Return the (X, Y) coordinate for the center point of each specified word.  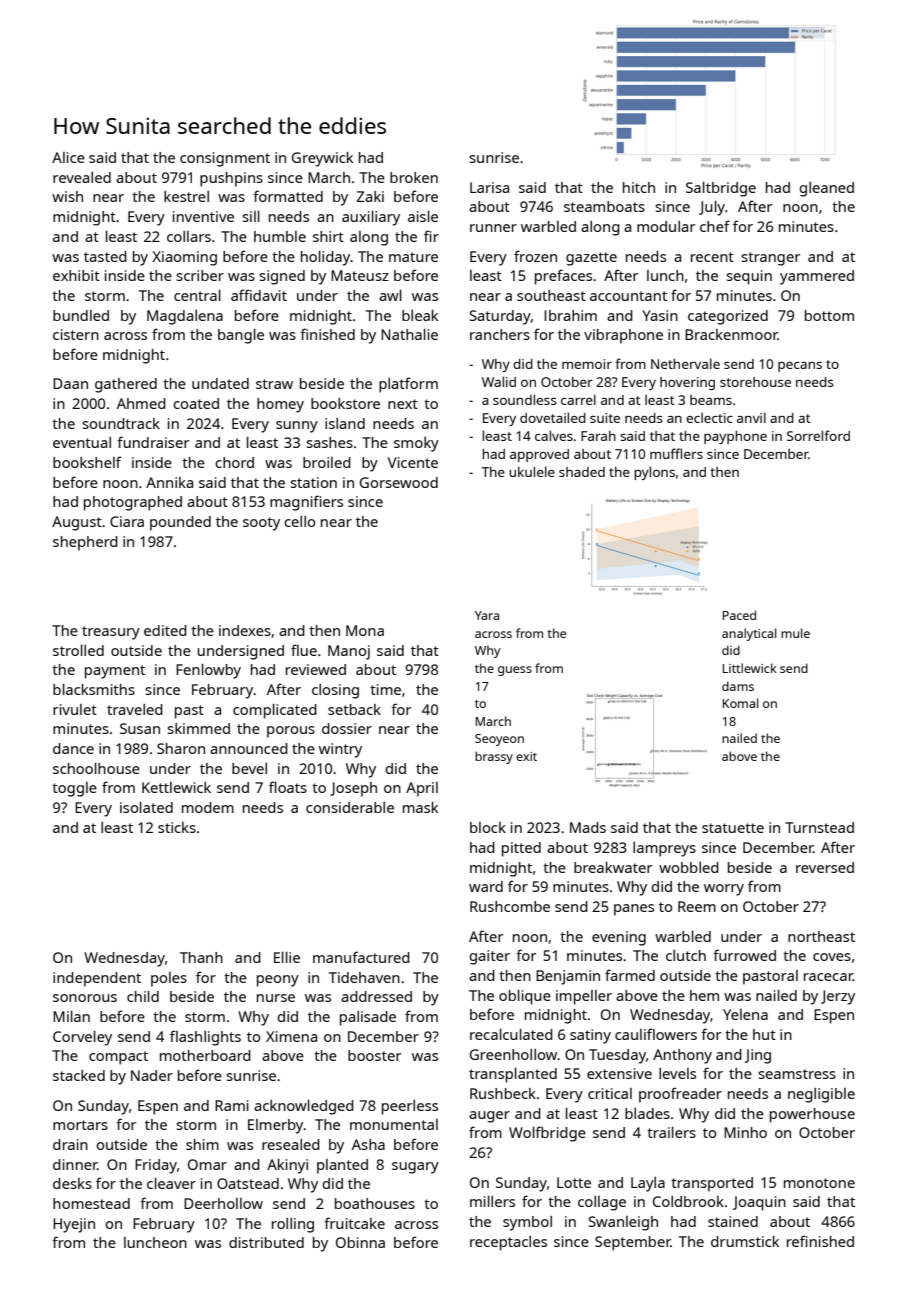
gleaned (826, 189)
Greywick (322, 159)
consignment (225, 159)
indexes (245, 630)
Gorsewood (399, 482)
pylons (654, 473)
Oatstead (248, 1183)
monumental (394, 1124)
